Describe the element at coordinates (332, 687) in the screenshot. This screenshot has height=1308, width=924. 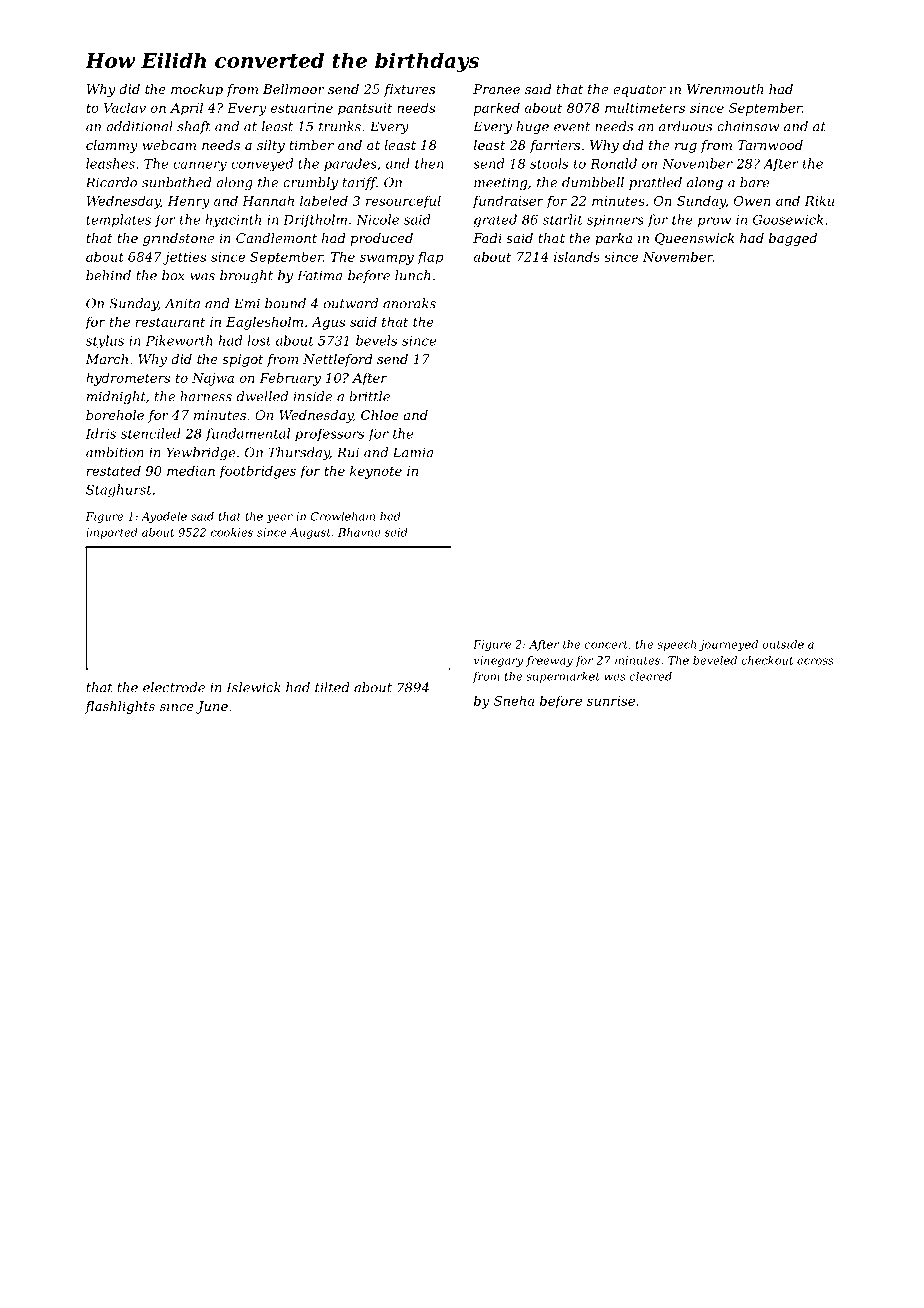
I see `tilted` at that location.
